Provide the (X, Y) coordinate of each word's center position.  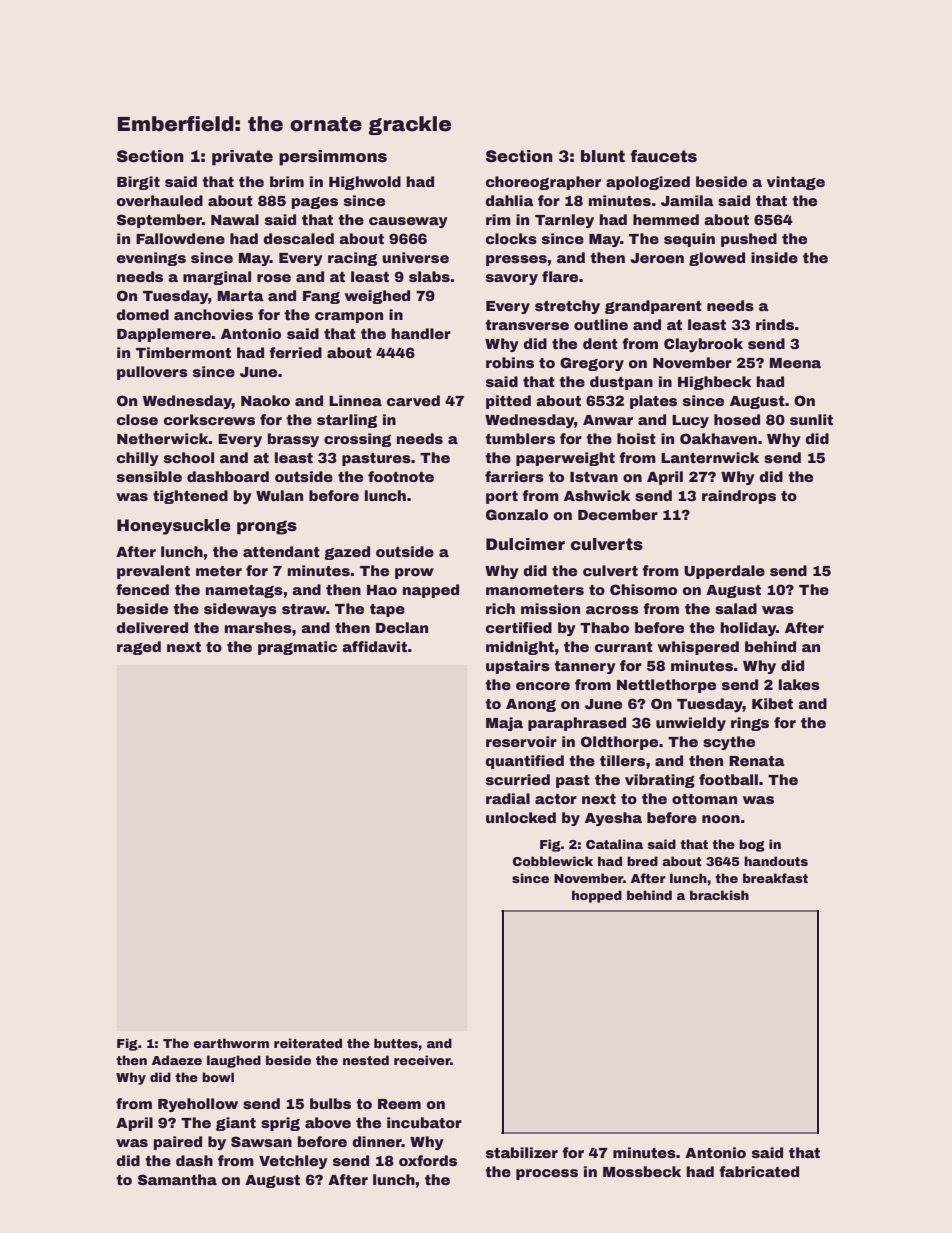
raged (139, 648)
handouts (776, 861)
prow (414, 573)
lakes (799, 684)
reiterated (308, 1043)
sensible (149, 476)
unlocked (521, 817)
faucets (663, 156)
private (242, 158)
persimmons (333, 158)
